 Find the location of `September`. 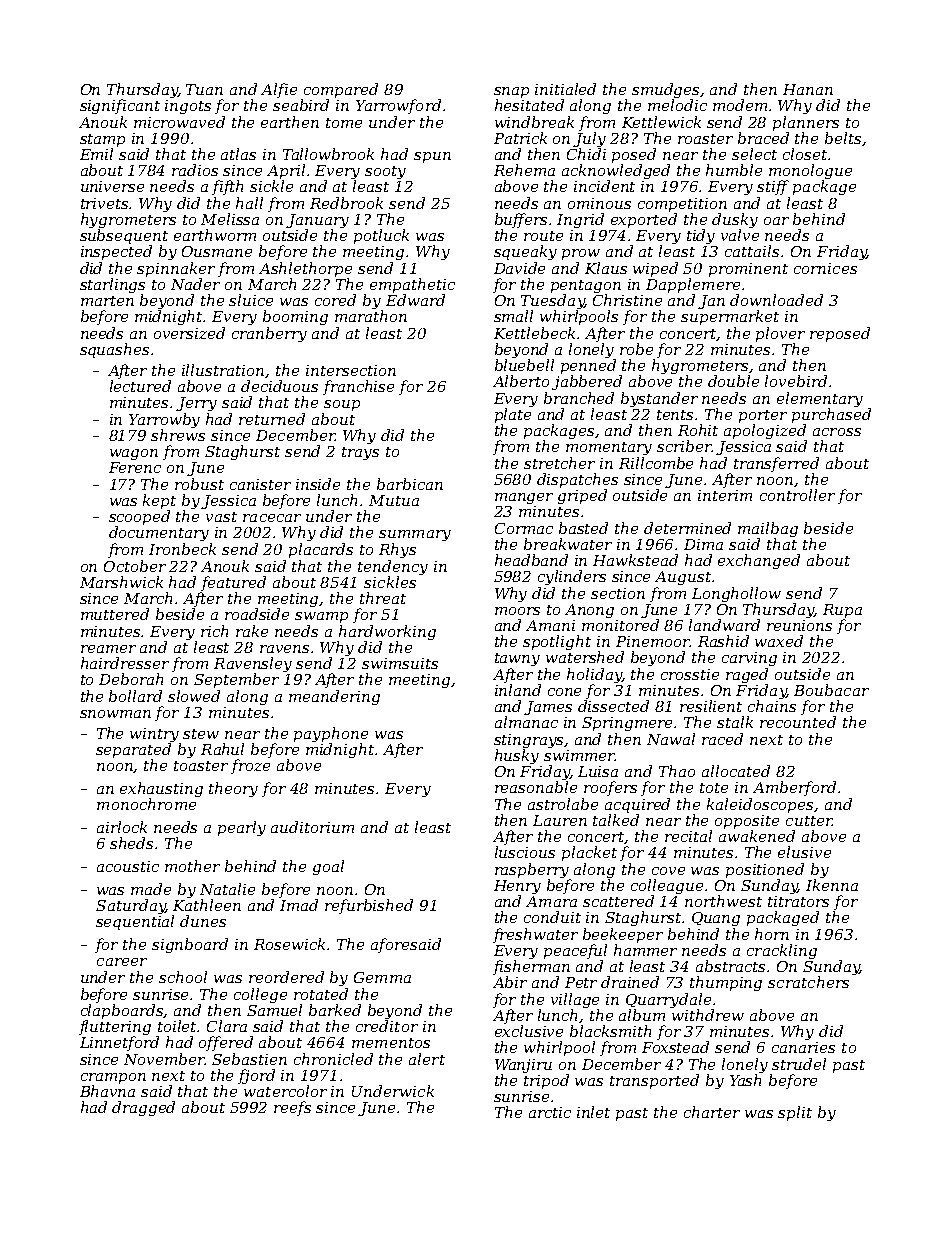

September is located at coordinates (236, 680).
